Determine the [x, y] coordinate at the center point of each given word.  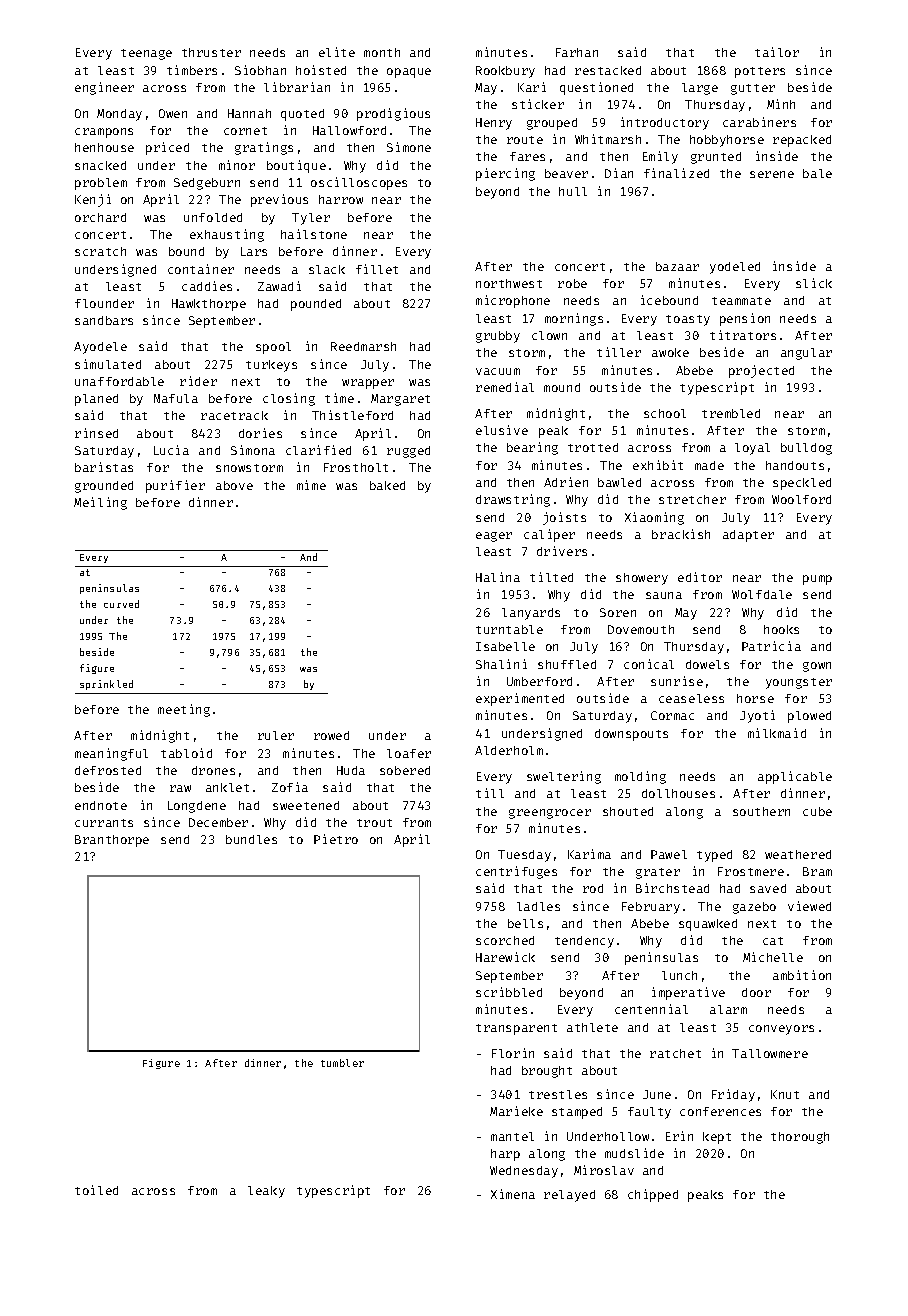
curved [121, 604]
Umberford [539, 681]
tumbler [342, 1063]
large [700, 89]
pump [817, 580]
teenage [146, 54]
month [382, 52]
